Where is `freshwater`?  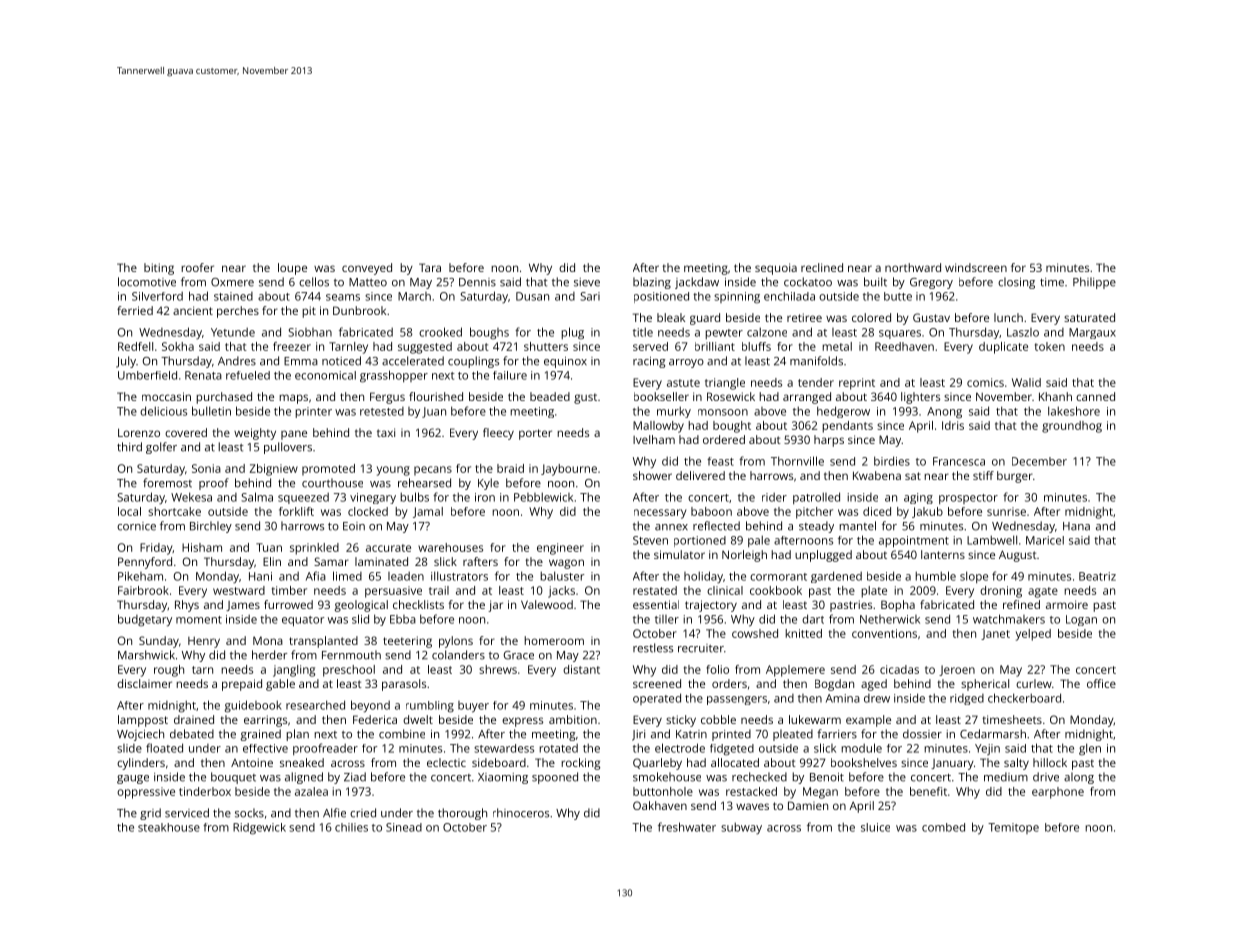
freshwater is located at coordinates (687, 827).
